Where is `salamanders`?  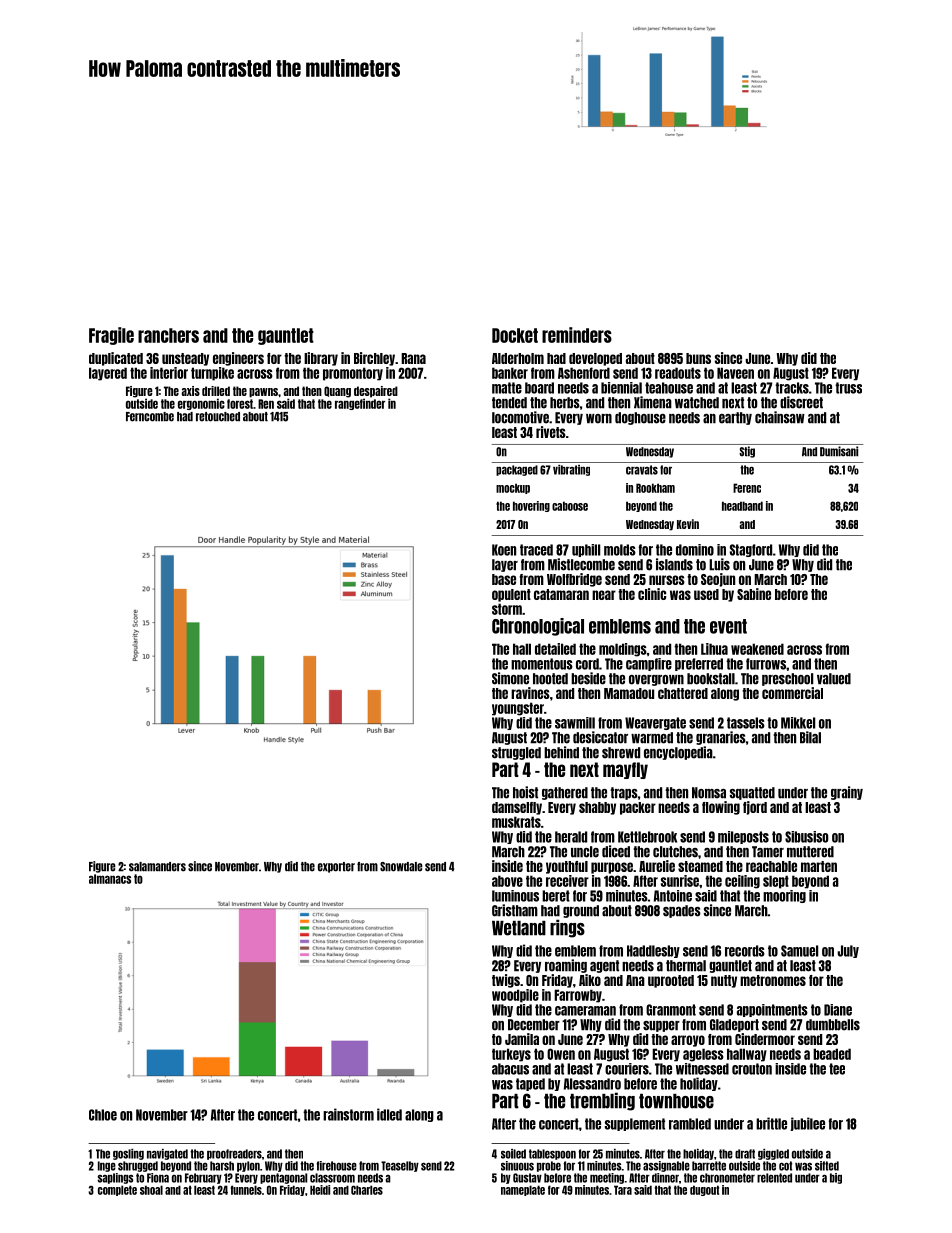 salamanders is located at coordinates (157, 867).
